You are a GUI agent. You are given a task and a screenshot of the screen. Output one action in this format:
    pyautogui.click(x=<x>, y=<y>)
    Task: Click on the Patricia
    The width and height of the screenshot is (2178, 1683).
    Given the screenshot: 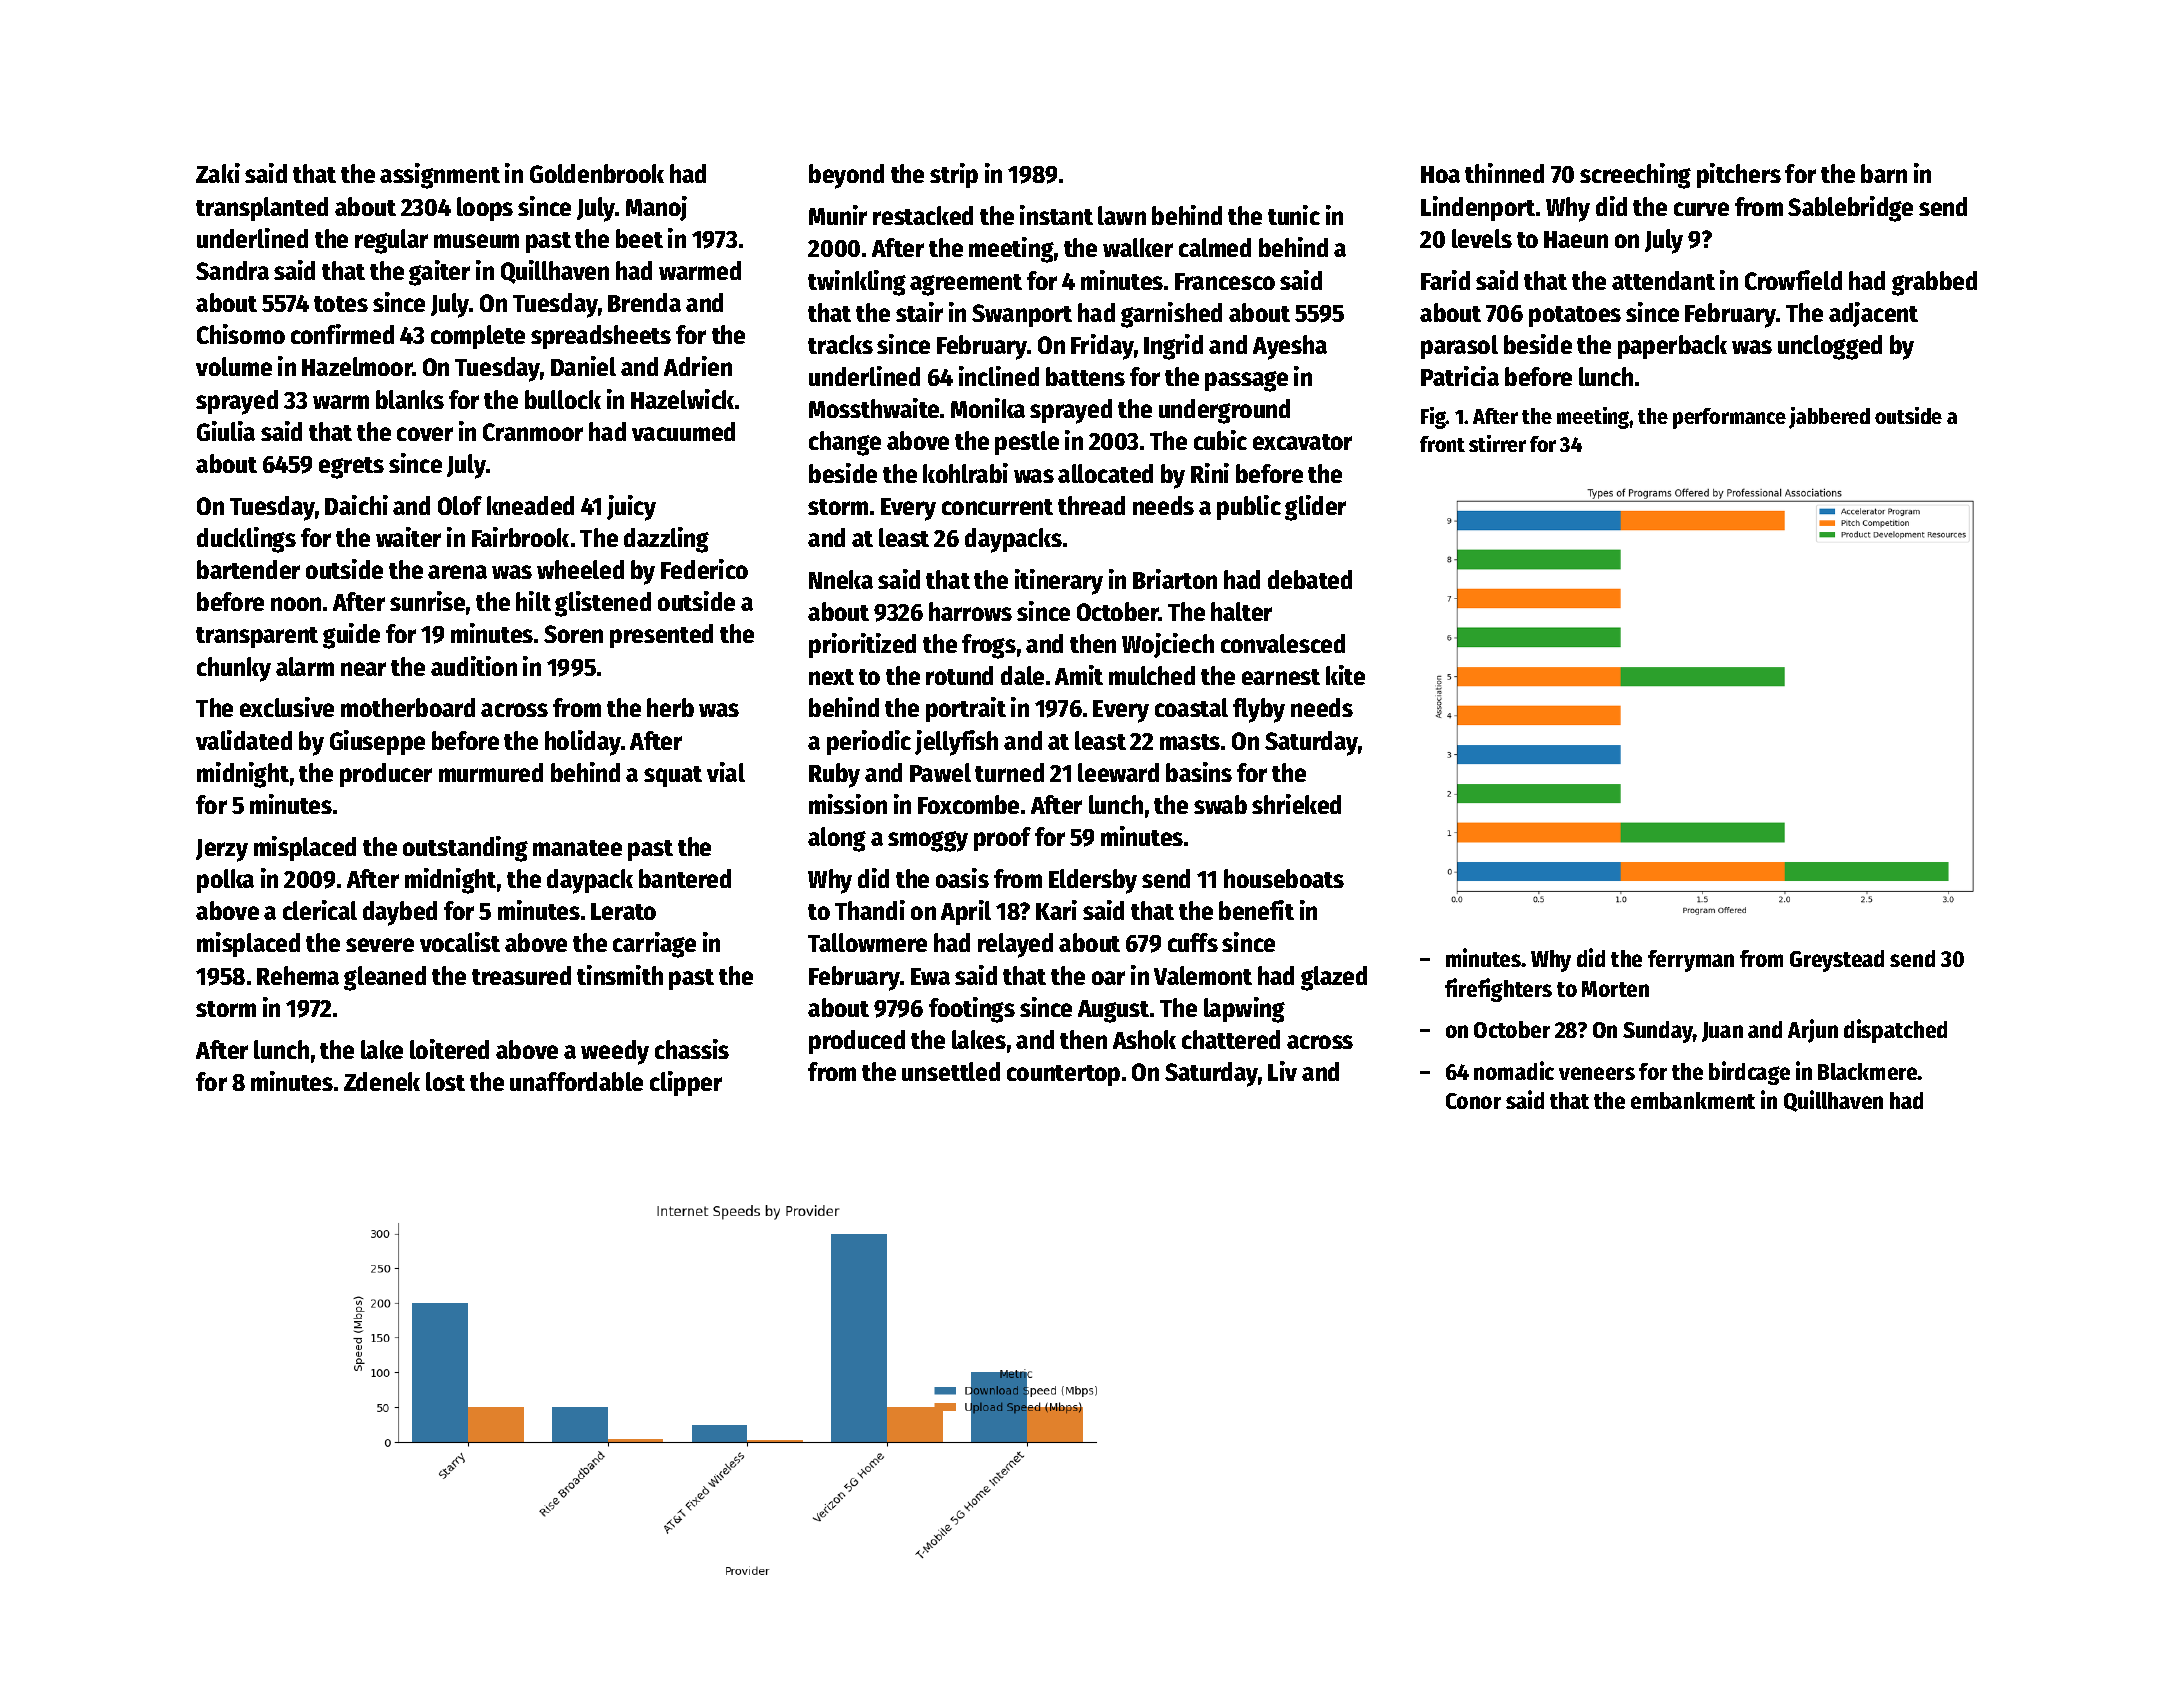 What is the action you would take?
    pyautogui.click(x=1460, y=376)
